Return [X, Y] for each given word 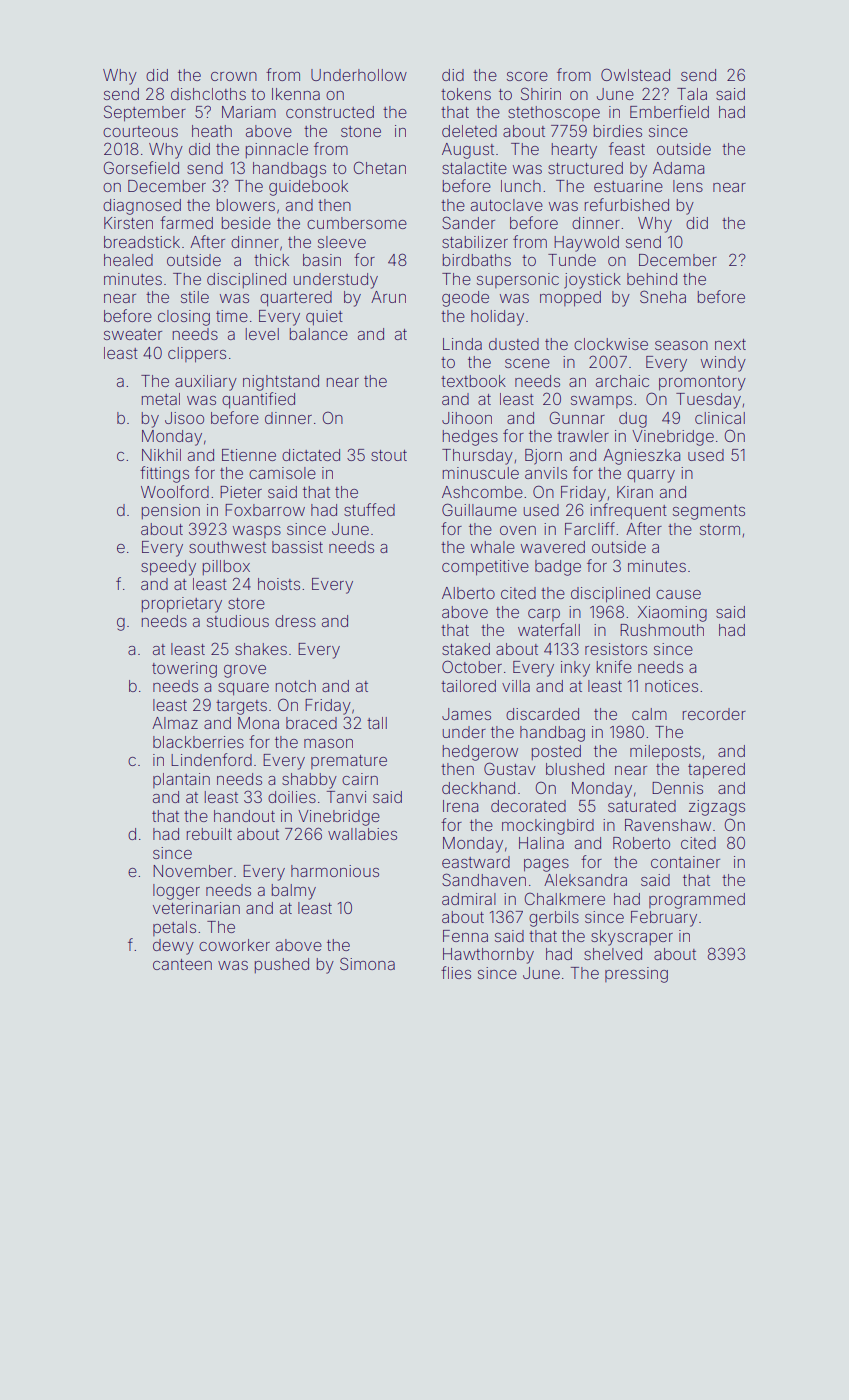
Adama [678, 168]
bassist [297, 547]
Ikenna [296, 94]
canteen [182, 964]
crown [234, 76]
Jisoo [184, 418]
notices [671, 686]
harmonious [335, 871]
